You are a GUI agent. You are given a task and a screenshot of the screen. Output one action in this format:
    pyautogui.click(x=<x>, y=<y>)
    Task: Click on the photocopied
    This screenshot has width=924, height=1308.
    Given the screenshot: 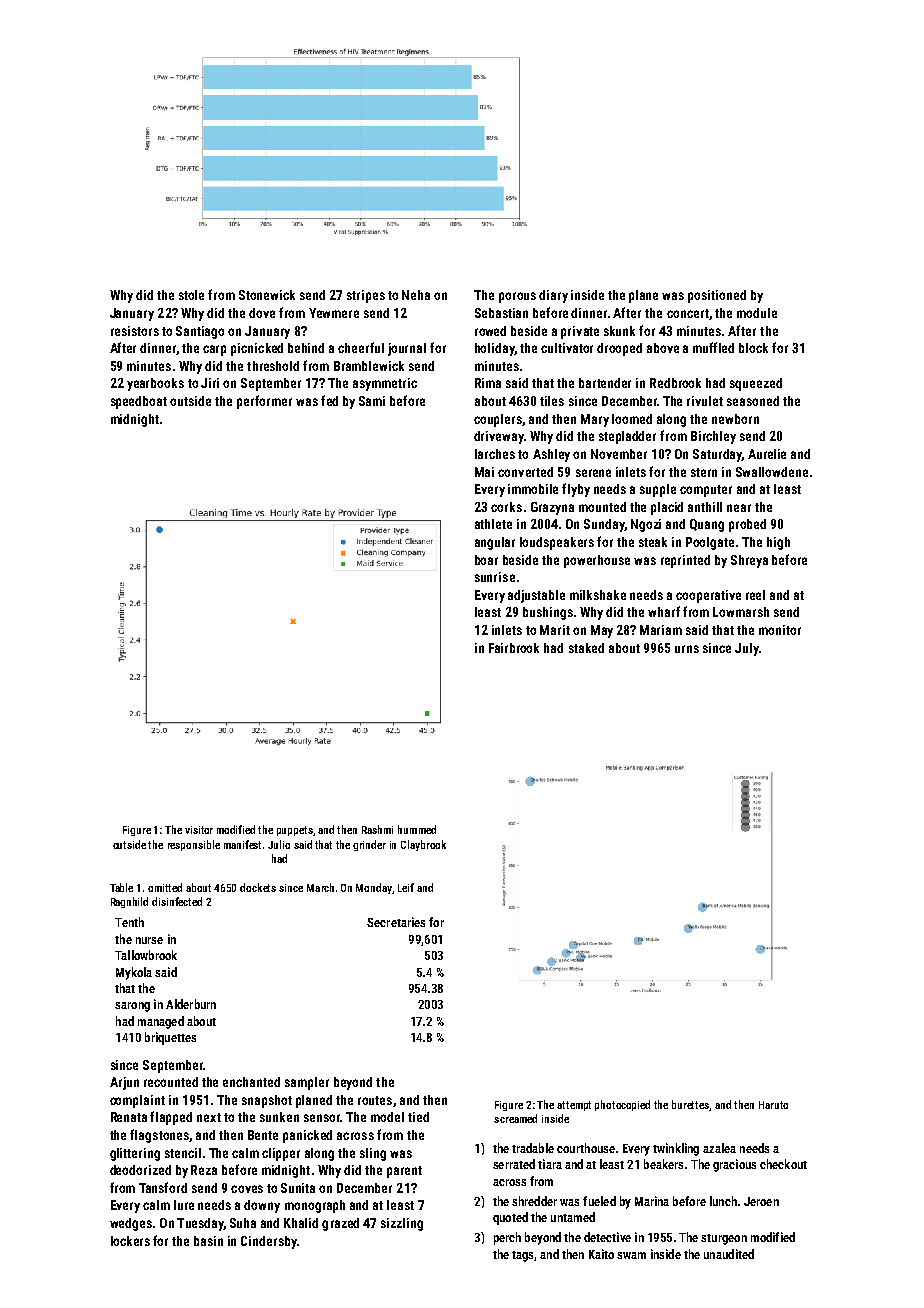 What is the action you would take?
    pyautogui.click(x=622, y=1105)
